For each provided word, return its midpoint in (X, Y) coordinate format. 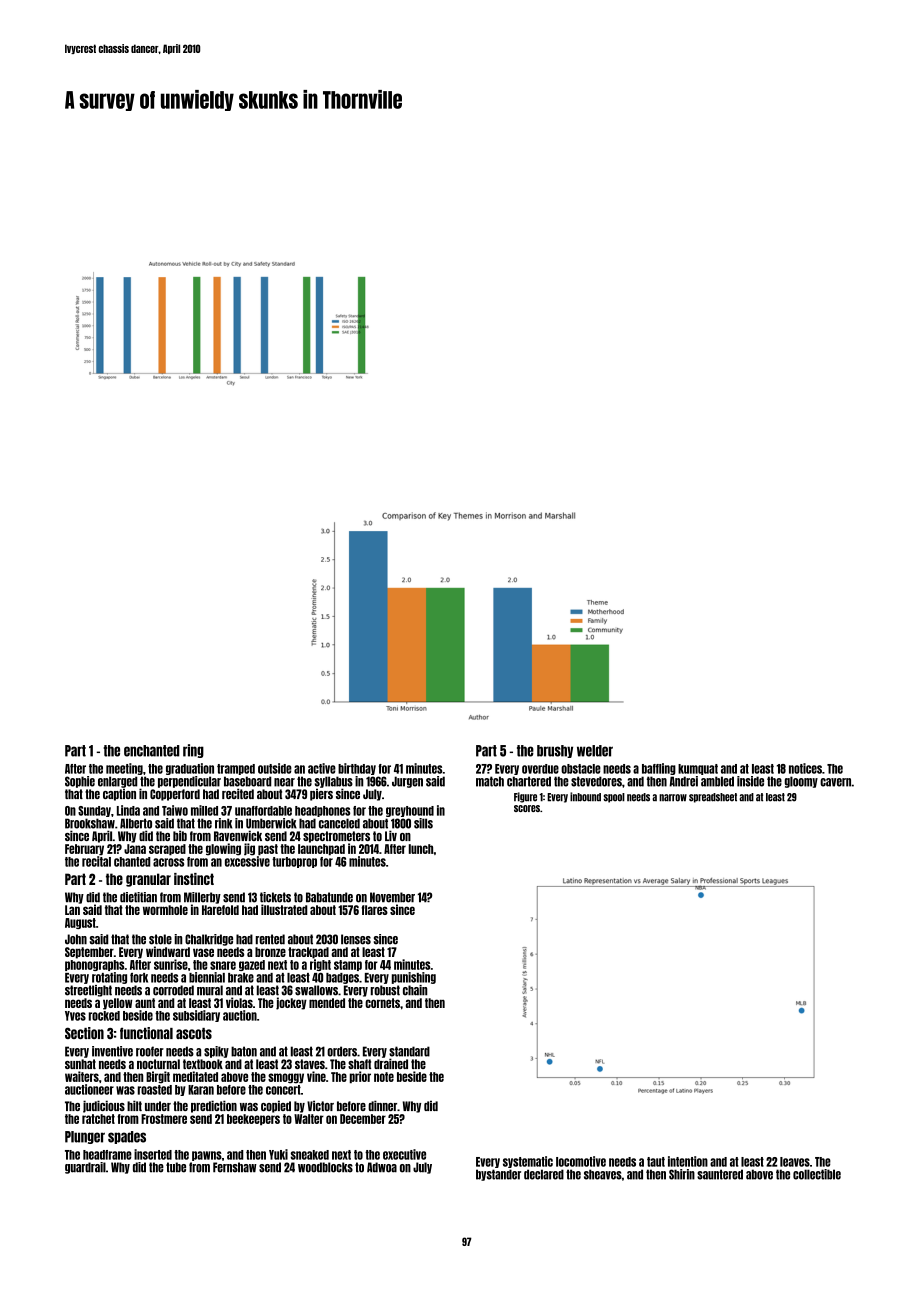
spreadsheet (713, 798)
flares (374, 910)
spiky (216, 1052)
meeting (124, 769)
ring (193, 751)
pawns (207, 1156)
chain (415, 990)
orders (342, 1051)
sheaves (603, 1174)
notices (805, 768)
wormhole (165, 910)
